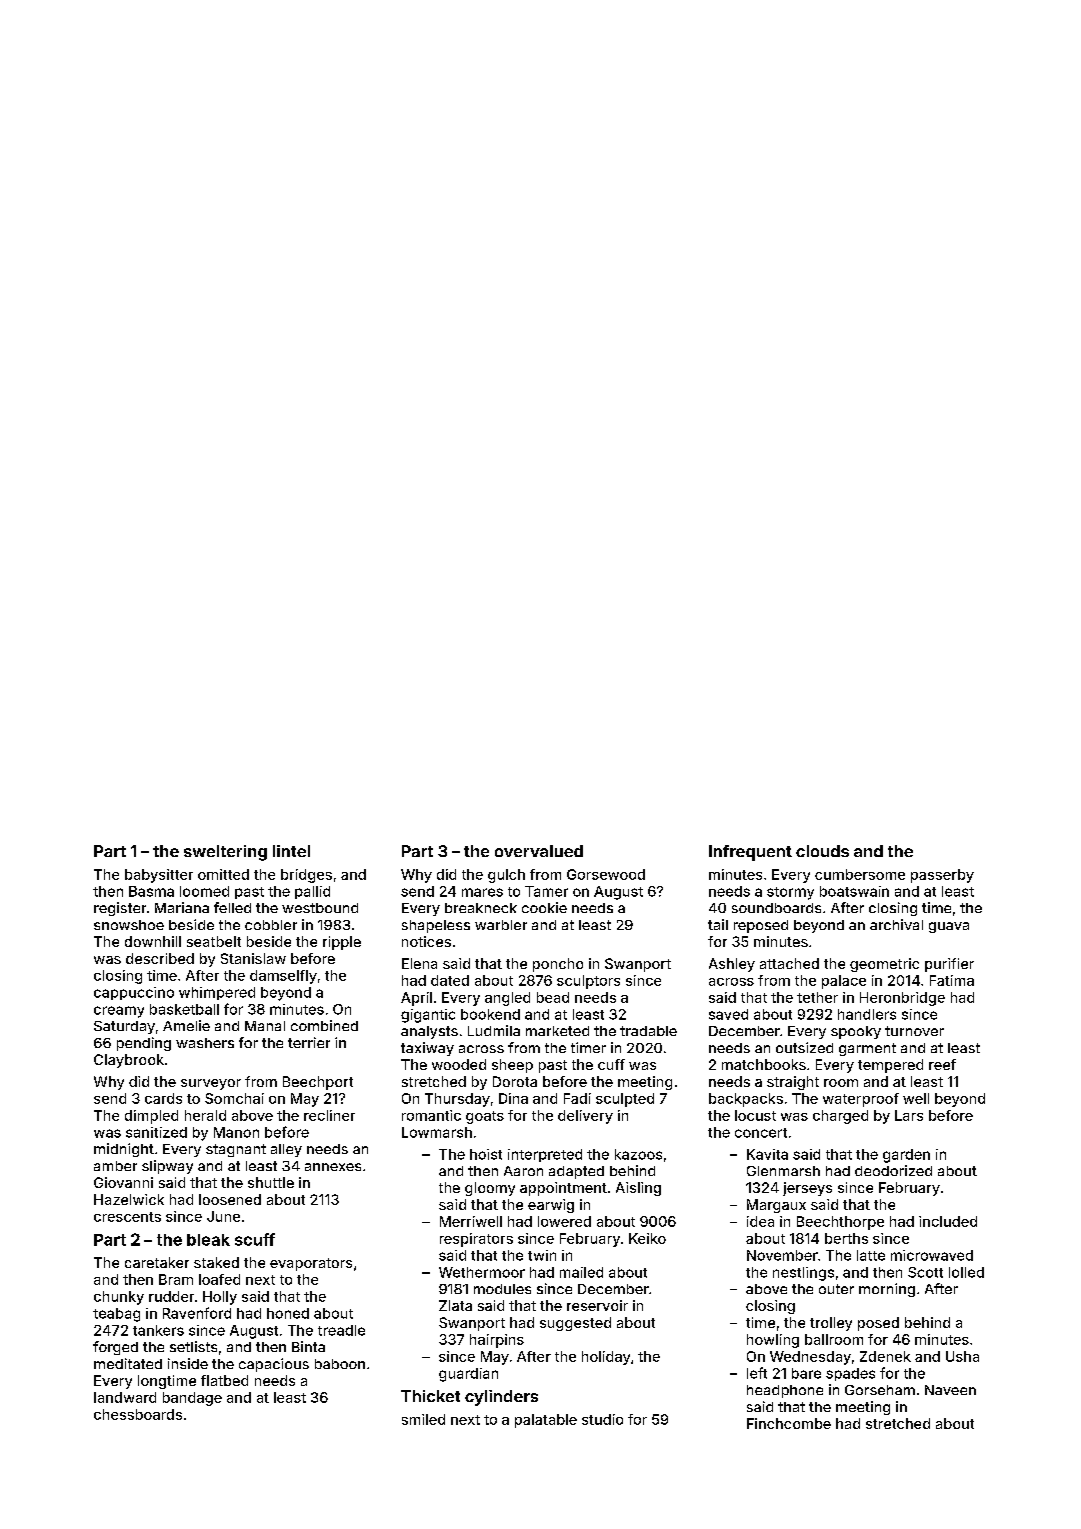  What do you see at coordinates (151, 891) in the screenshot?
I see `Basma` at bounding box center [151, 891].
